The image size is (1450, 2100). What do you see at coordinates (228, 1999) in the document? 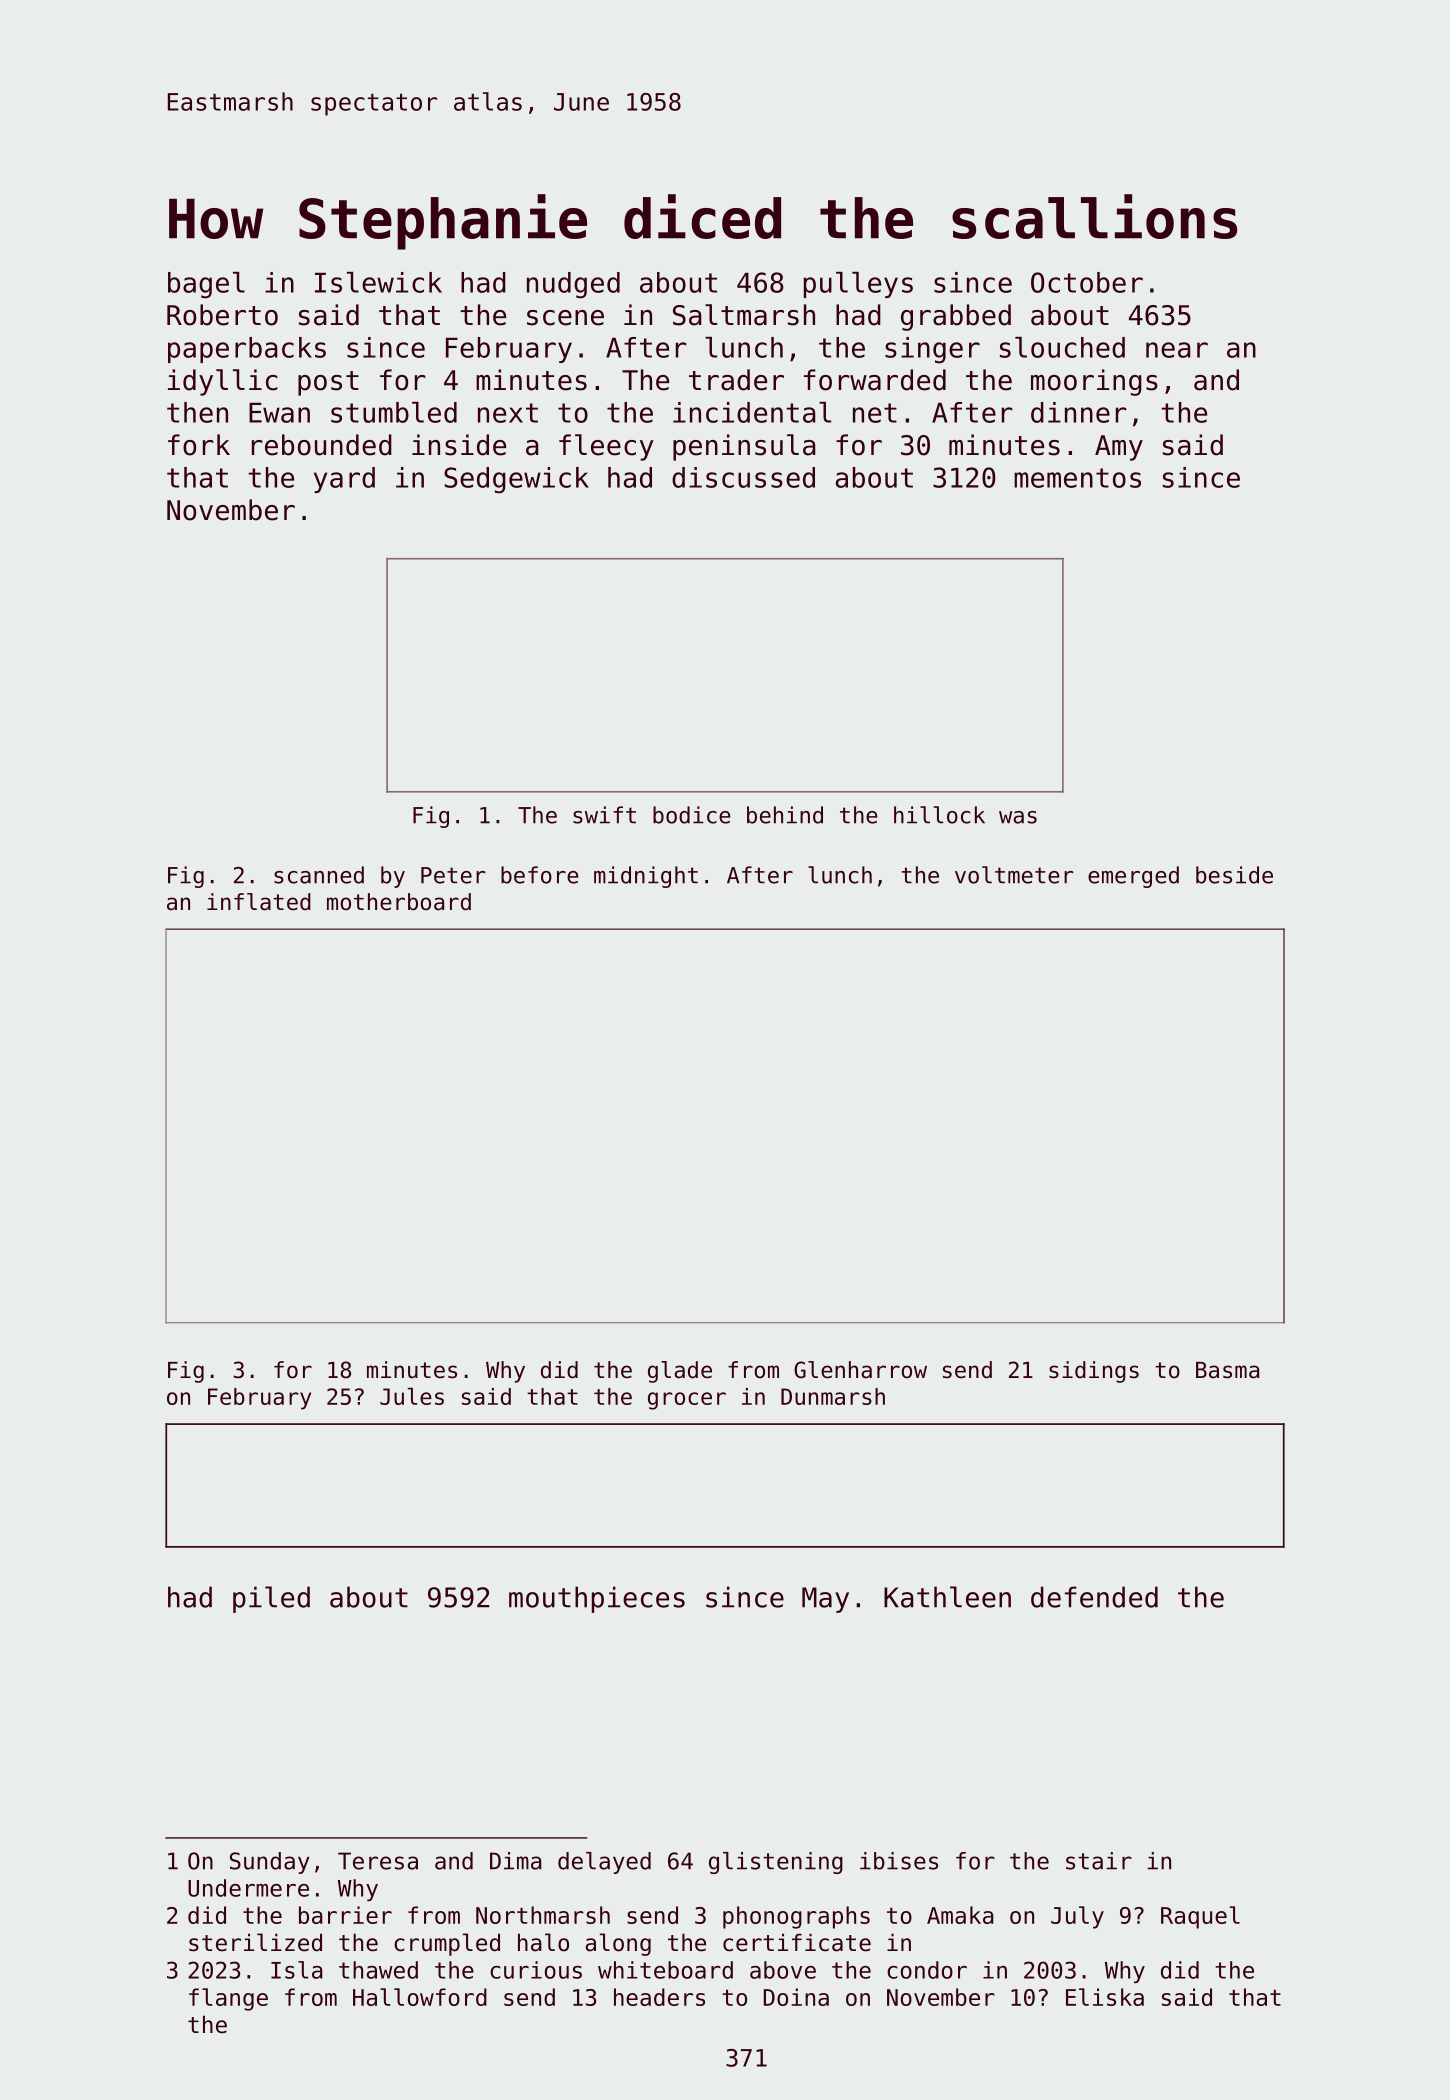
I see `flange` at bounding box center [228, 1999].
